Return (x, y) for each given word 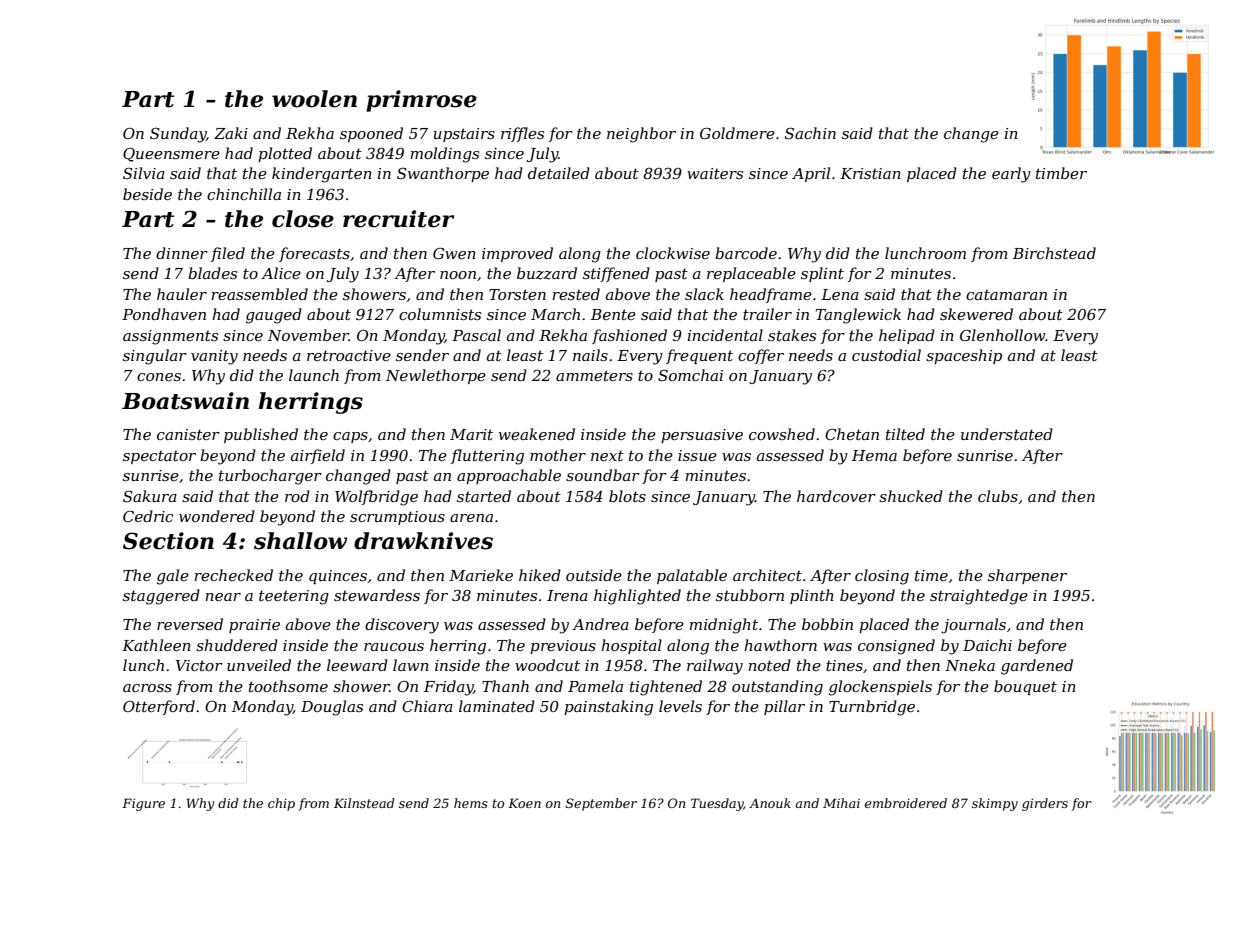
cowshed (782, 434)
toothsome (288, 686)
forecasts (314, 254)
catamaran (1006, 295)
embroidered (906, 803)
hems (471, 803)
